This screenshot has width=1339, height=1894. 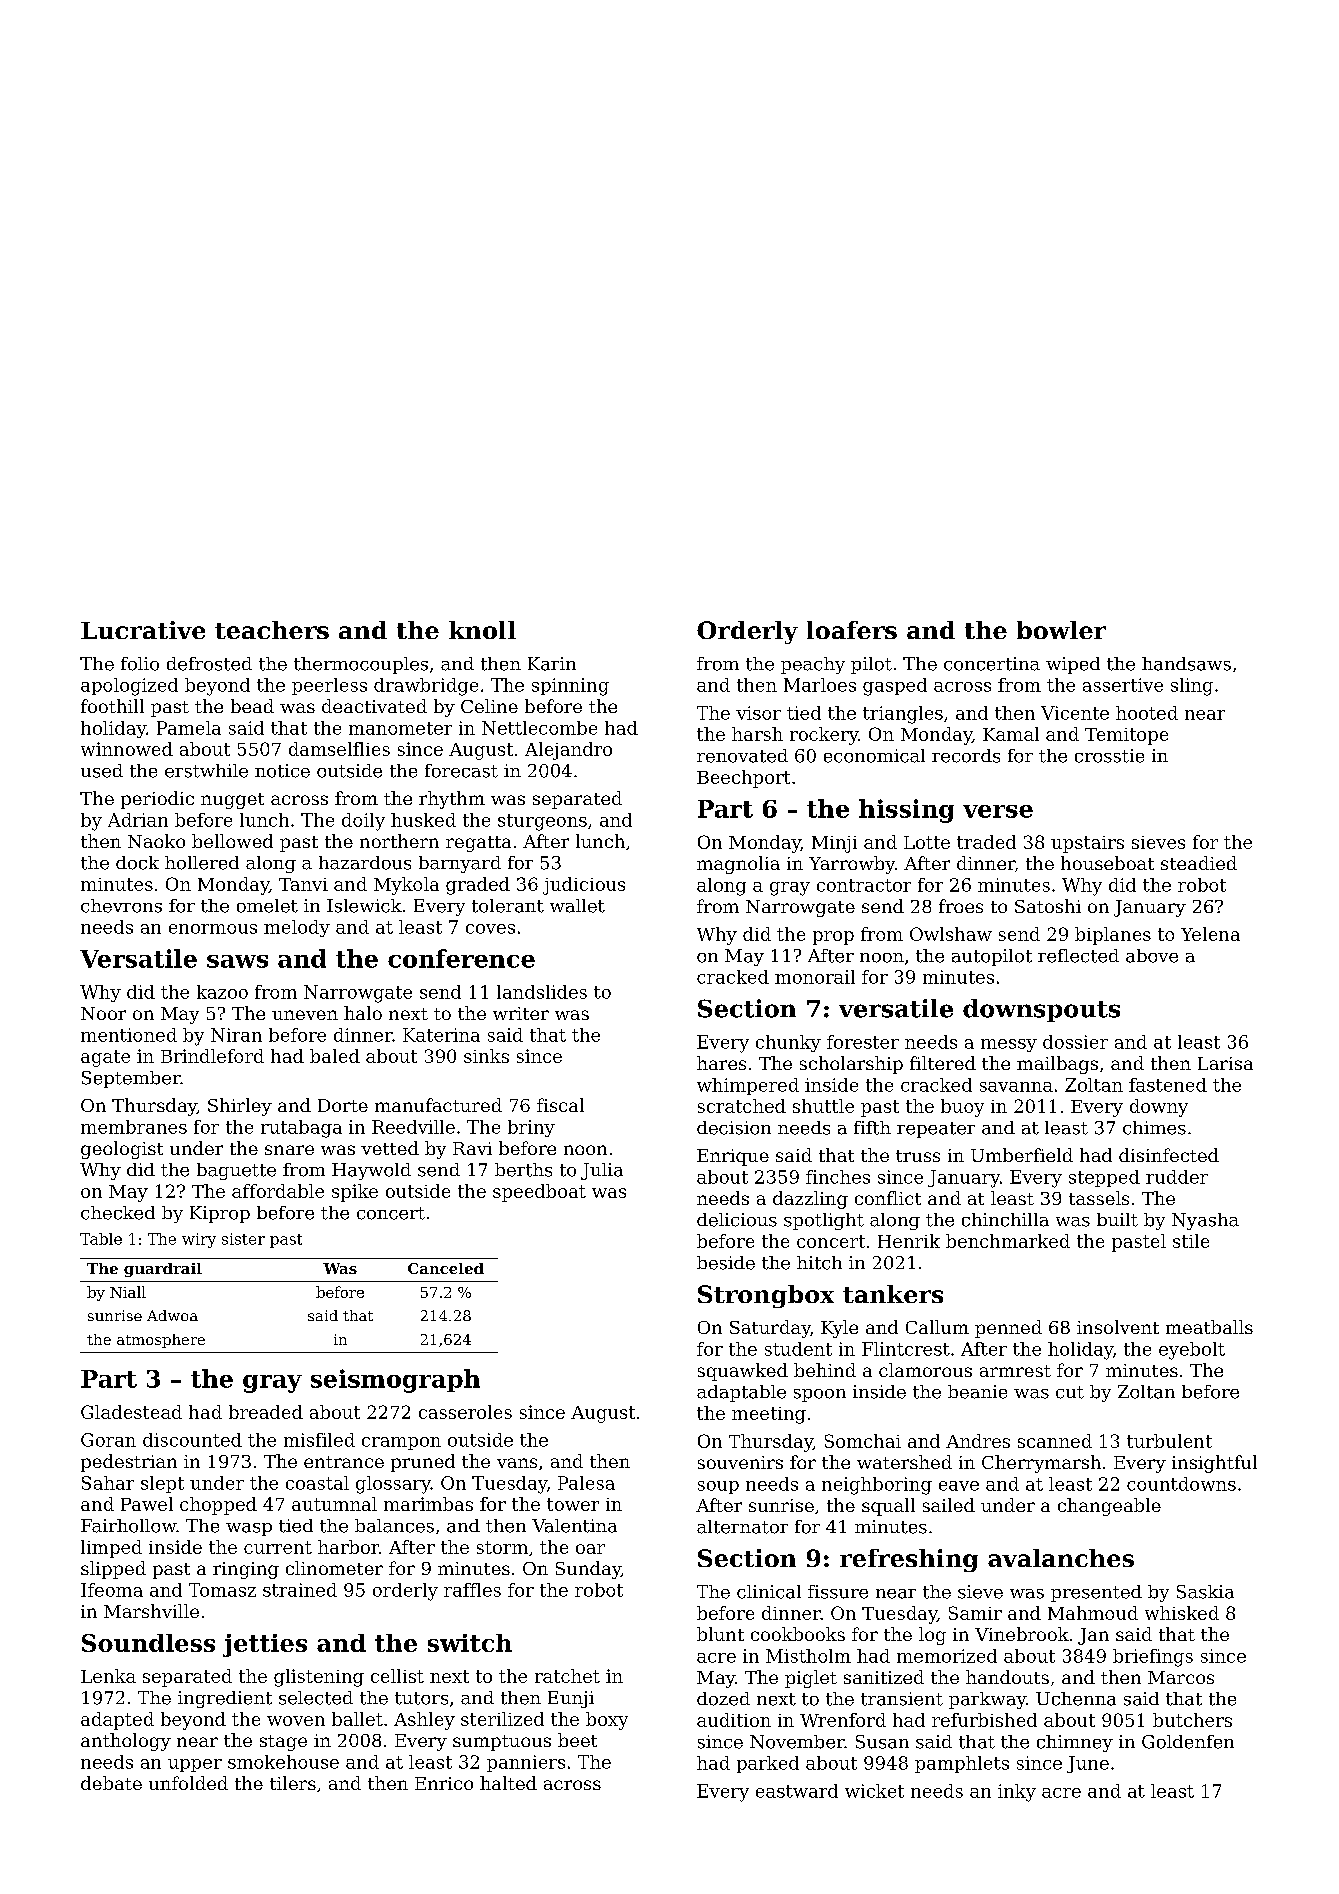 What do you see at coordinates (143, 630) in the screenshot?
I see `Lucrative` at bounding box center [143, 630].
